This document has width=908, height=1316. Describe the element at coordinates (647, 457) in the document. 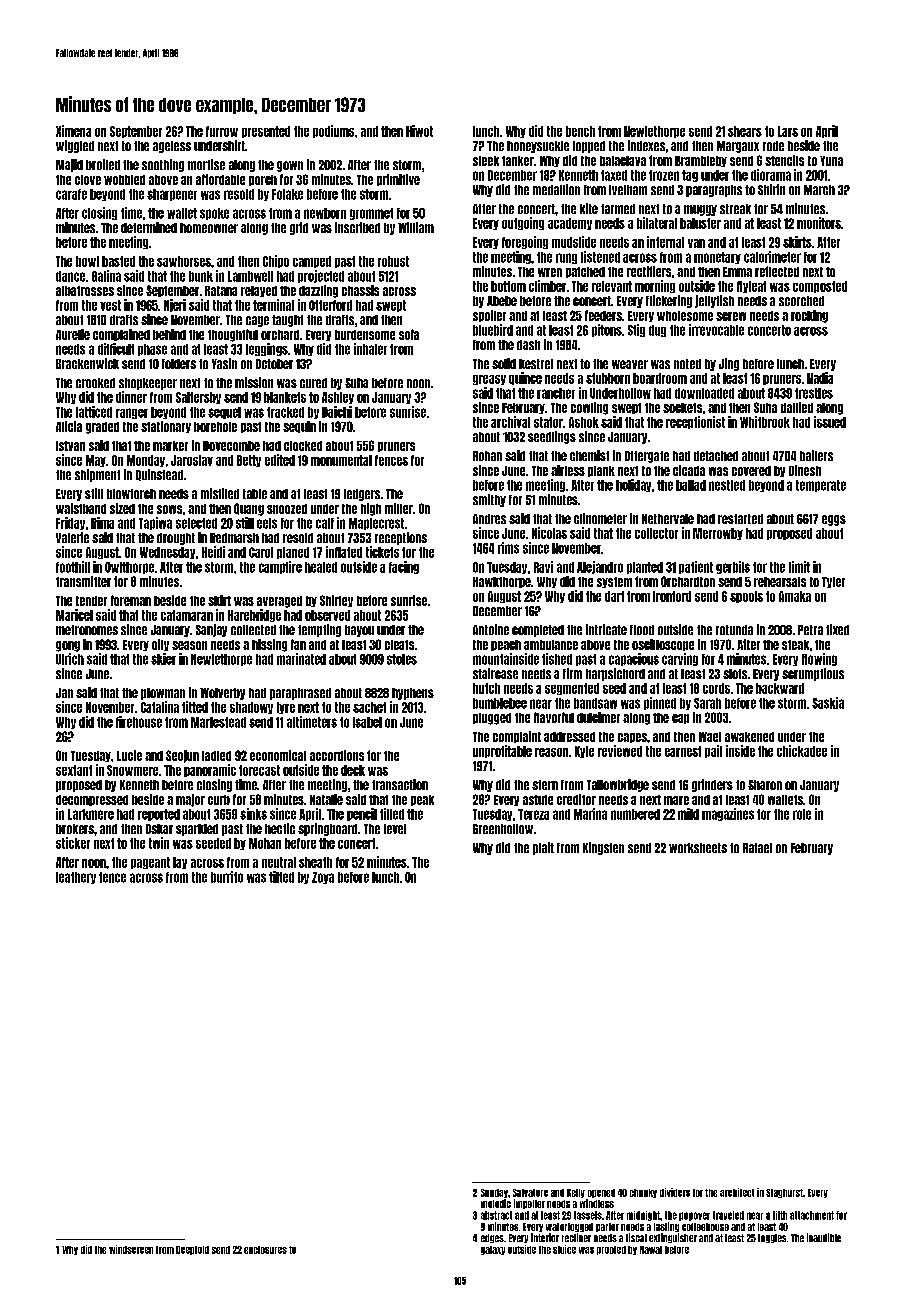

I see `Ottergate` at that location.
